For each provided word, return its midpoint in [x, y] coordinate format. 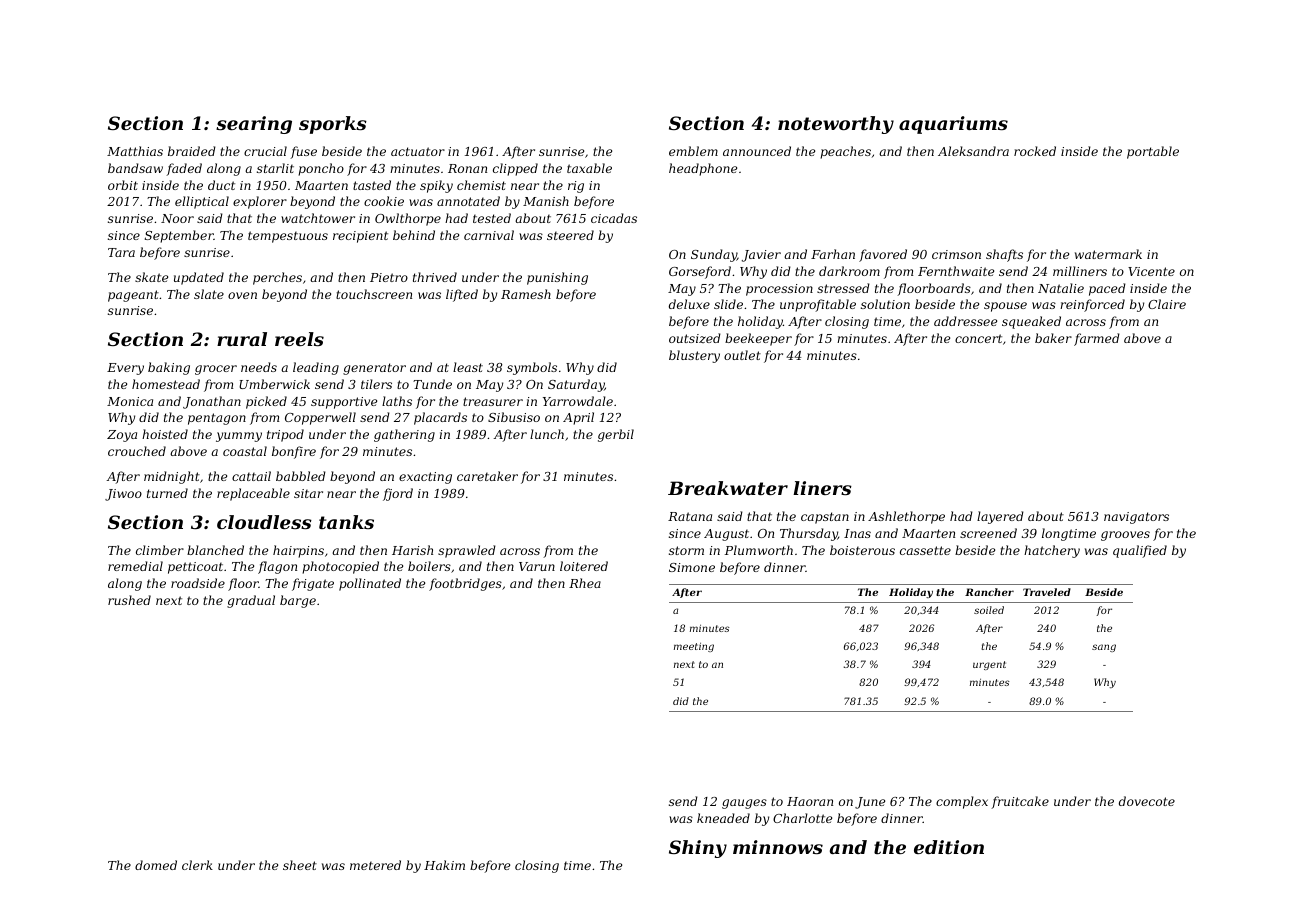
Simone [692, 567]
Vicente [1151, 271]
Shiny [698, 849]
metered [375, 865]
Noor [177, 218]
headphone [703, 169]
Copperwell [320, 418]
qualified [1140, 551]
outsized [695, 338]
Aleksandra [973, 151]
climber [160, 550]
